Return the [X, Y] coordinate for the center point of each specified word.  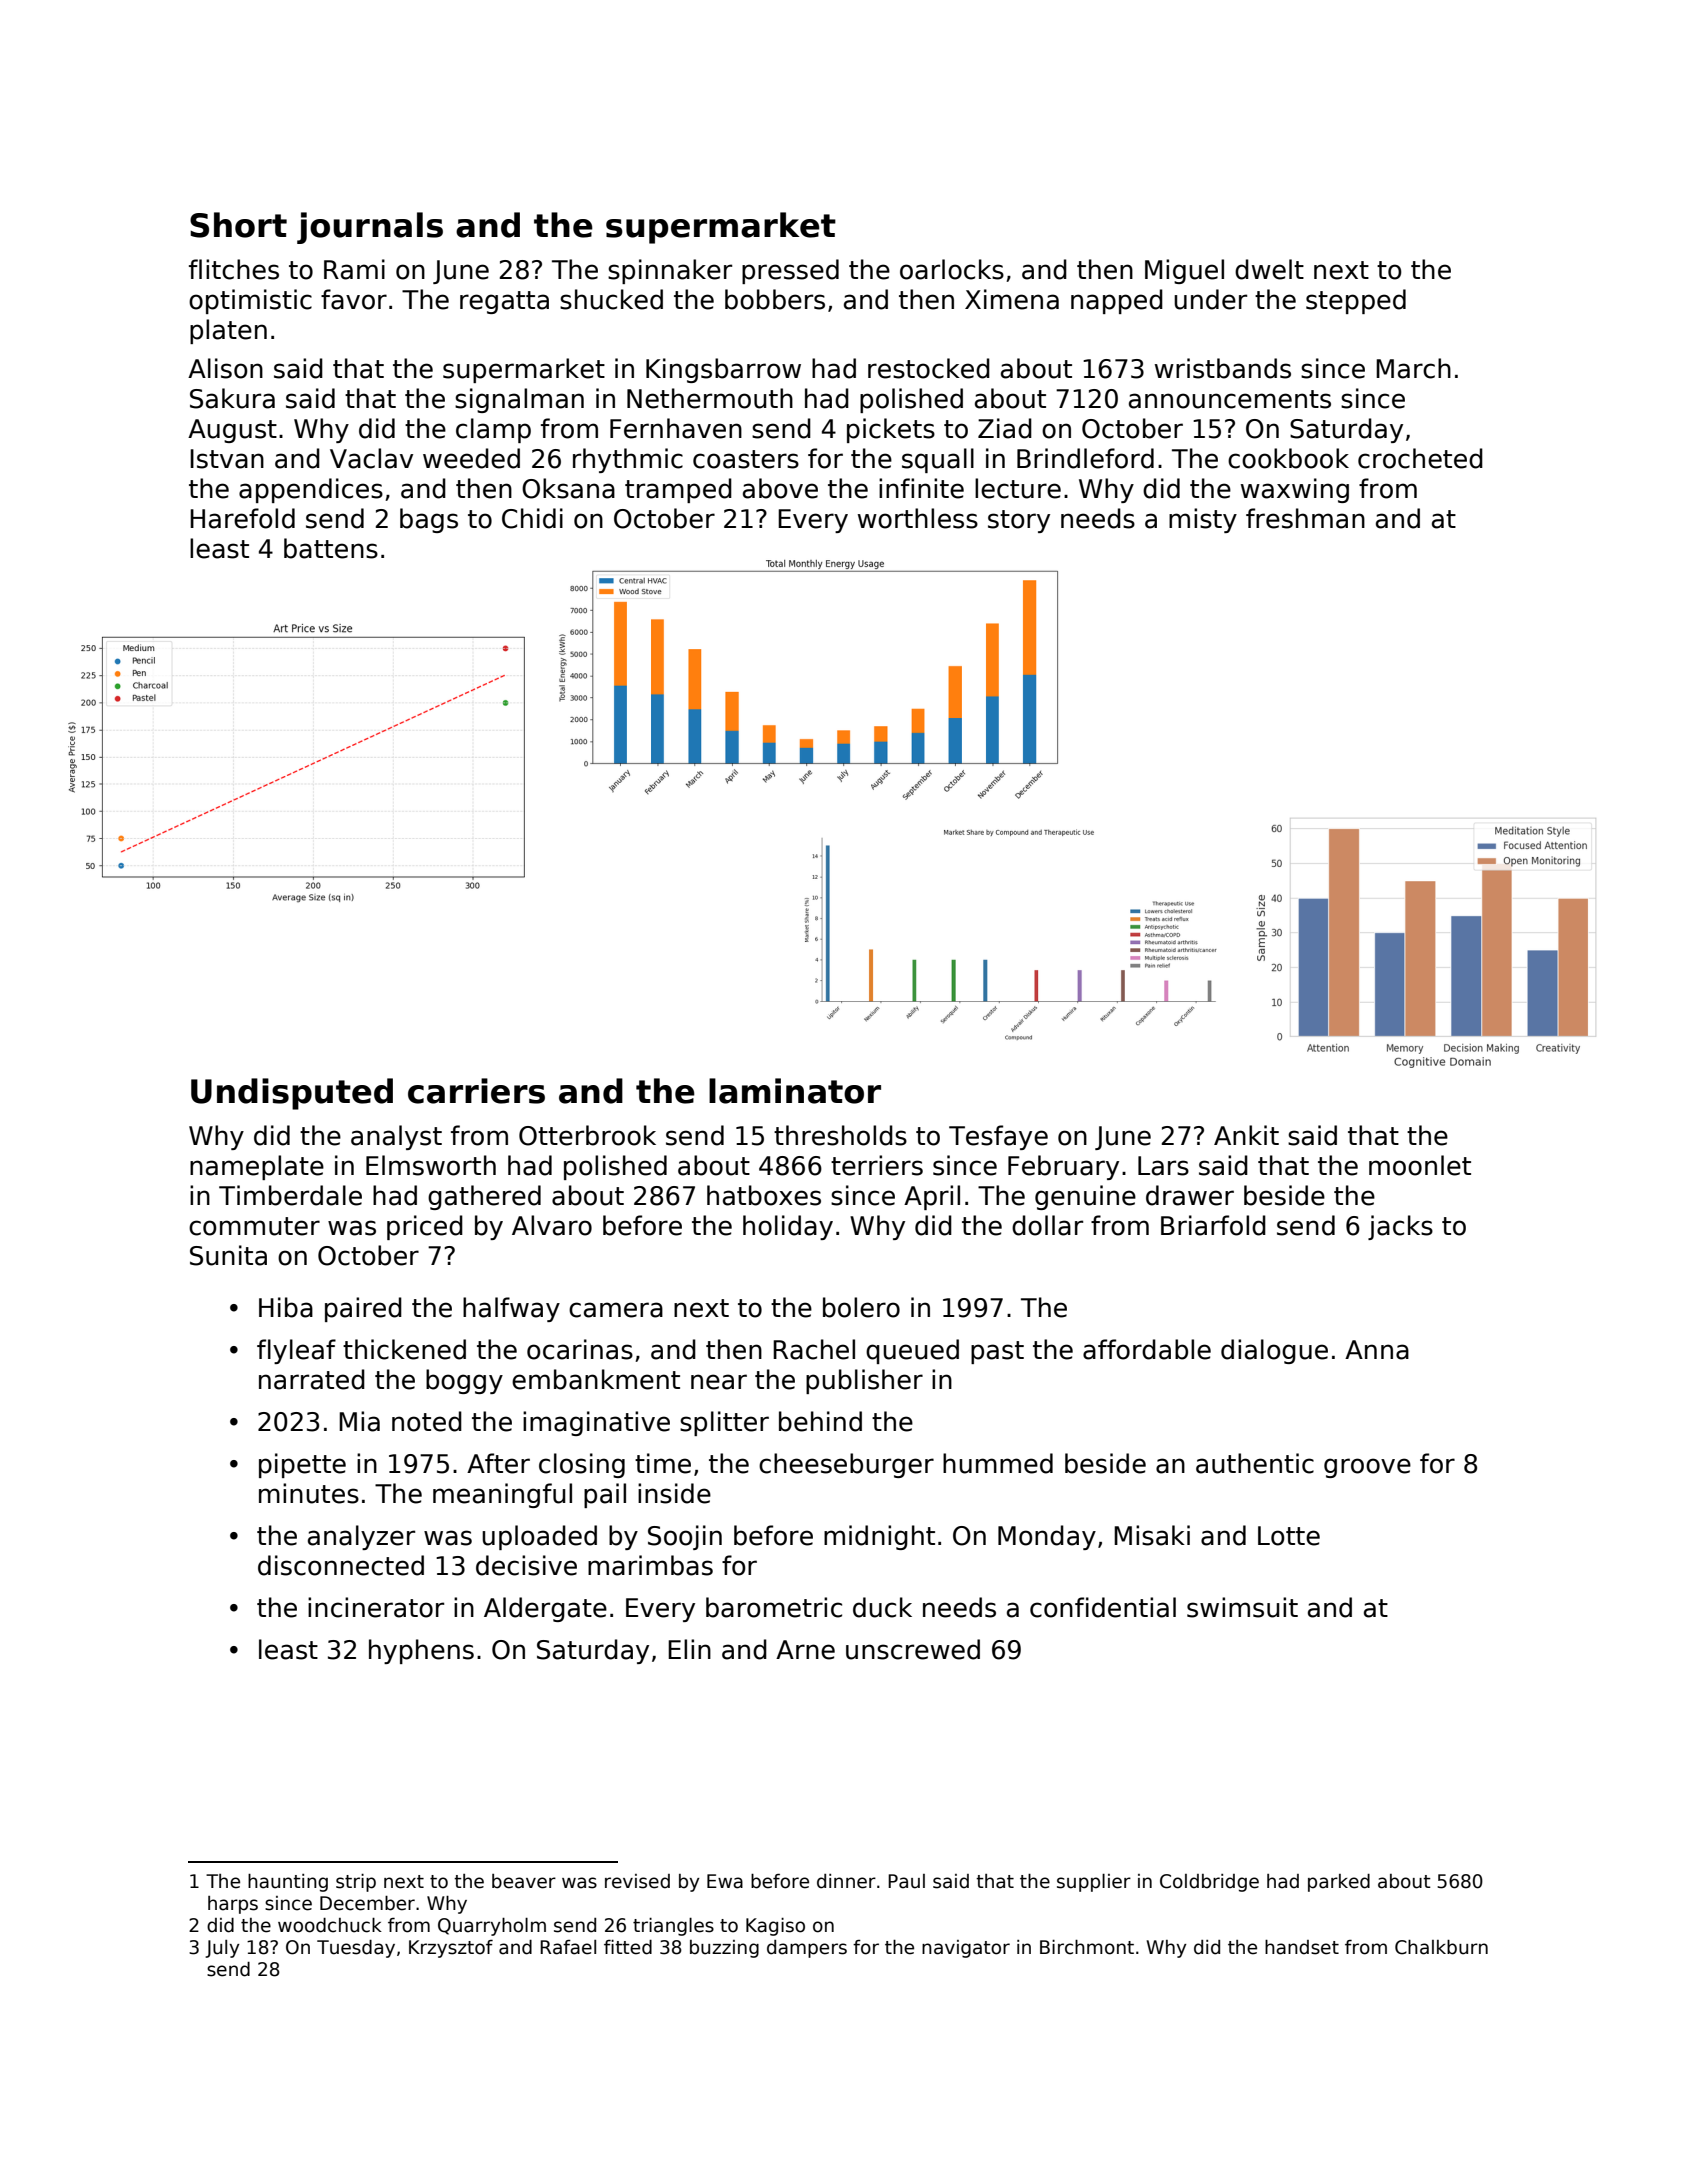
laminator [795, 1091]
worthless [918, 518]
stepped [1356, 301]
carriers [476, 1091]
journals [370, 228]
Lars [1163, 1166]
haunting [288, 1883]
